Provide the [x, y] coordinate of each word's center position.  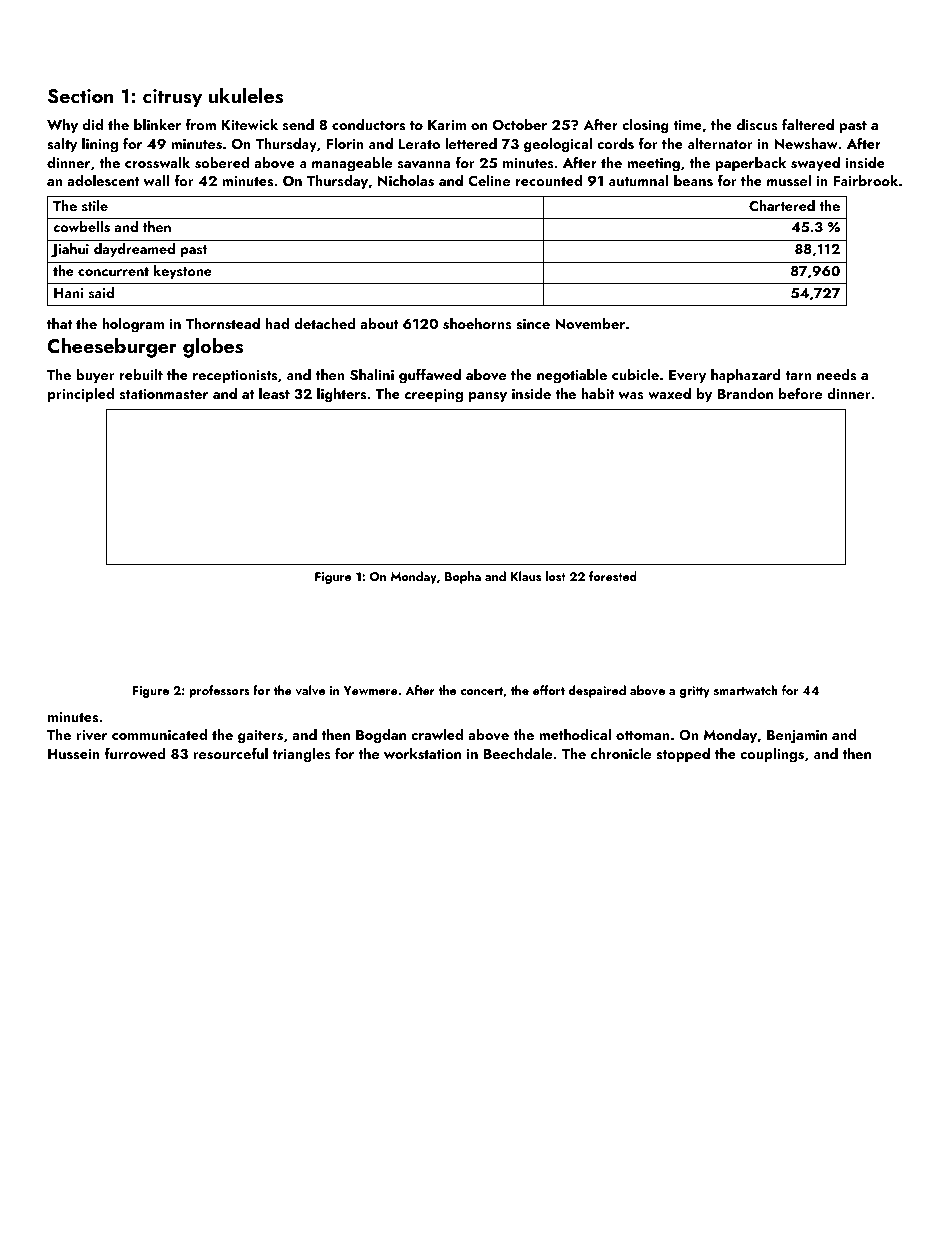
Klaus [526, 576]
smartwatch [746, 690]
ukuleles [246, 95]
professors [219, 691]
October [520, 125]
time [687, 125]
